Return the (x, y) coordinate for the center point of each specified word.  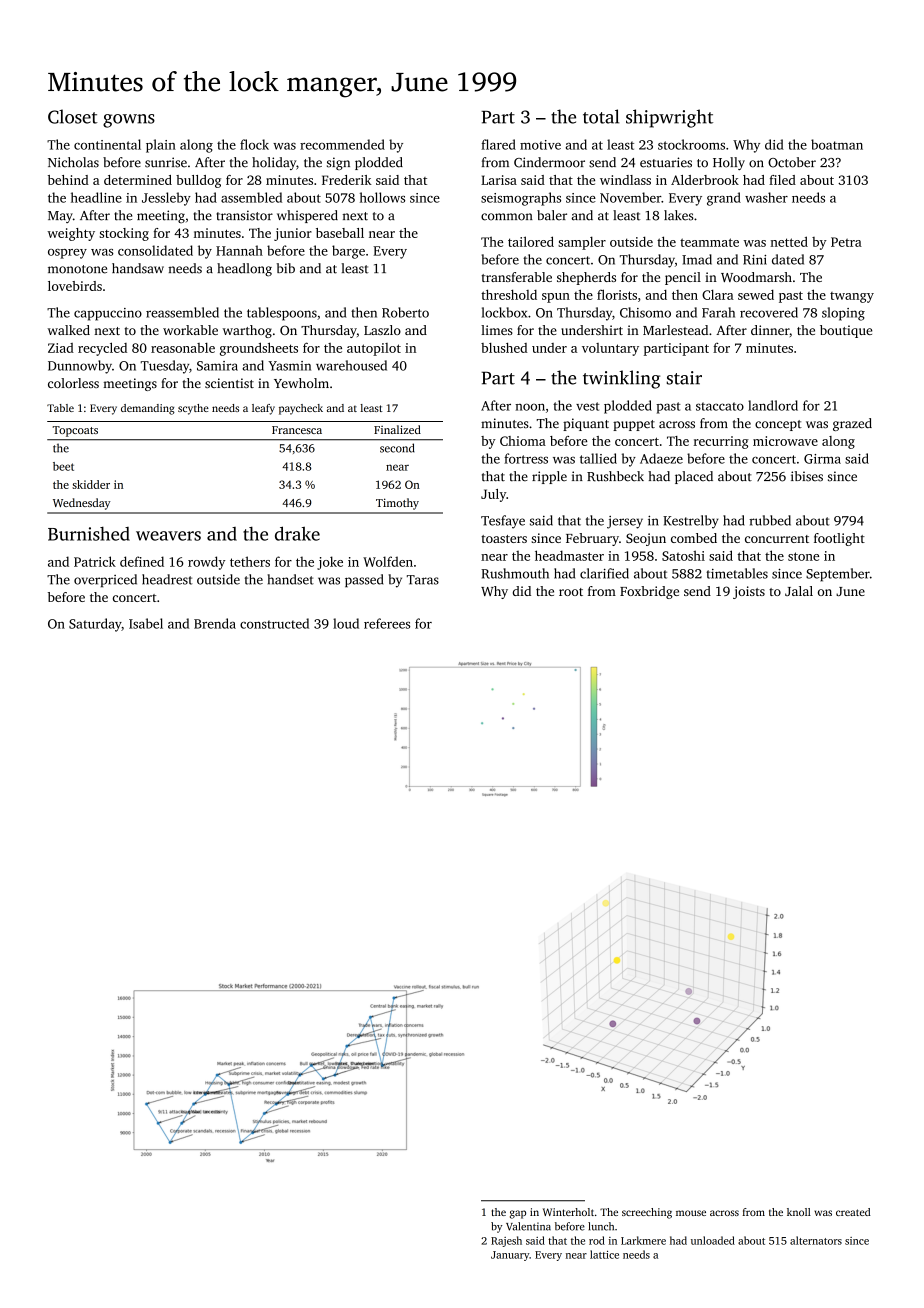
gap (518, 1214)
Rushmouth (515, 573)
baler (552, 215)
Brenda (215, 623)
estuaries (666, 162)
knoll (799, 1212)
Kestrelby (690, 522)
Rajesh (506, 1241)
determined (138, 180)
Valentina (528, 1226)
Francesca (297, 430)
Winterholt (568, 1212)
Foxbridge (649, 592)
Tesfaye (503, 522)
